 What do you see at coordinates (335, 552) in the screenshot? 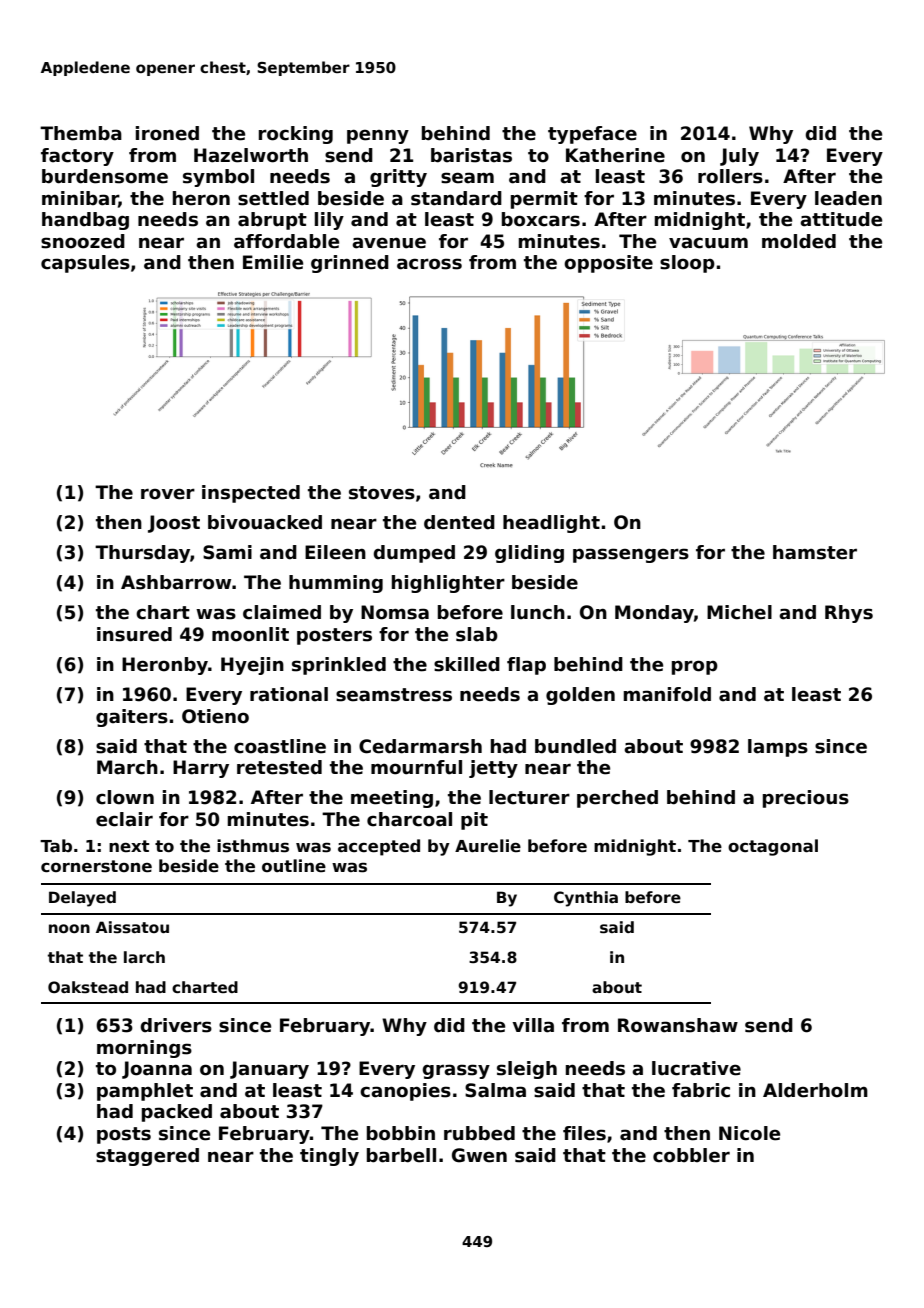
I see `Eileen` at bounding box center [335, 552].
